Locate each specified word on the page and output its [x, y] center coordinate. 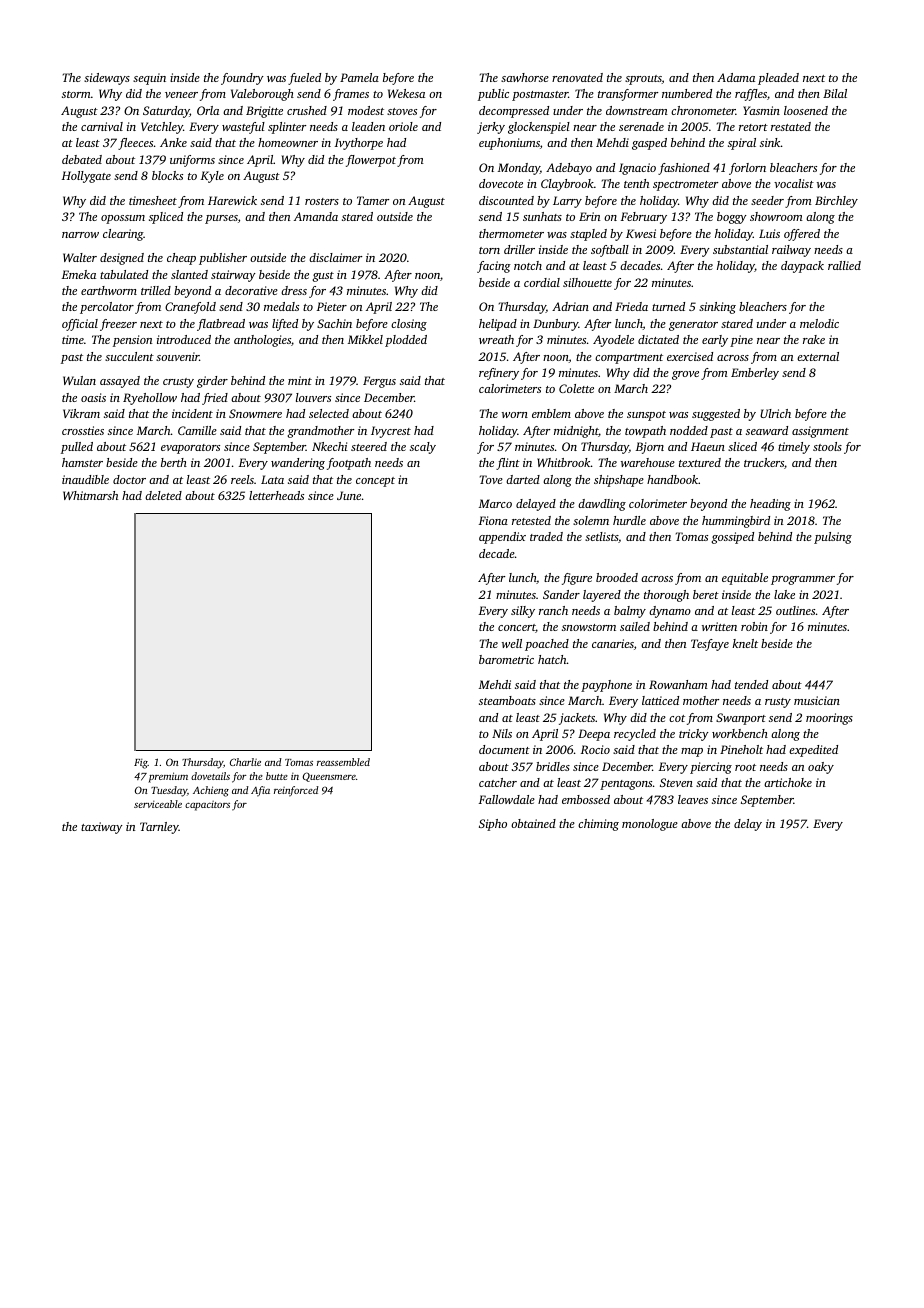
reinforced [296, 791]
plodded [406, 341]
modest [366, 110]
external [818, 356]
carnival [102, 126]
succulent [129, 356]
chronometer [703, 110]
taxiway [102, 828]
